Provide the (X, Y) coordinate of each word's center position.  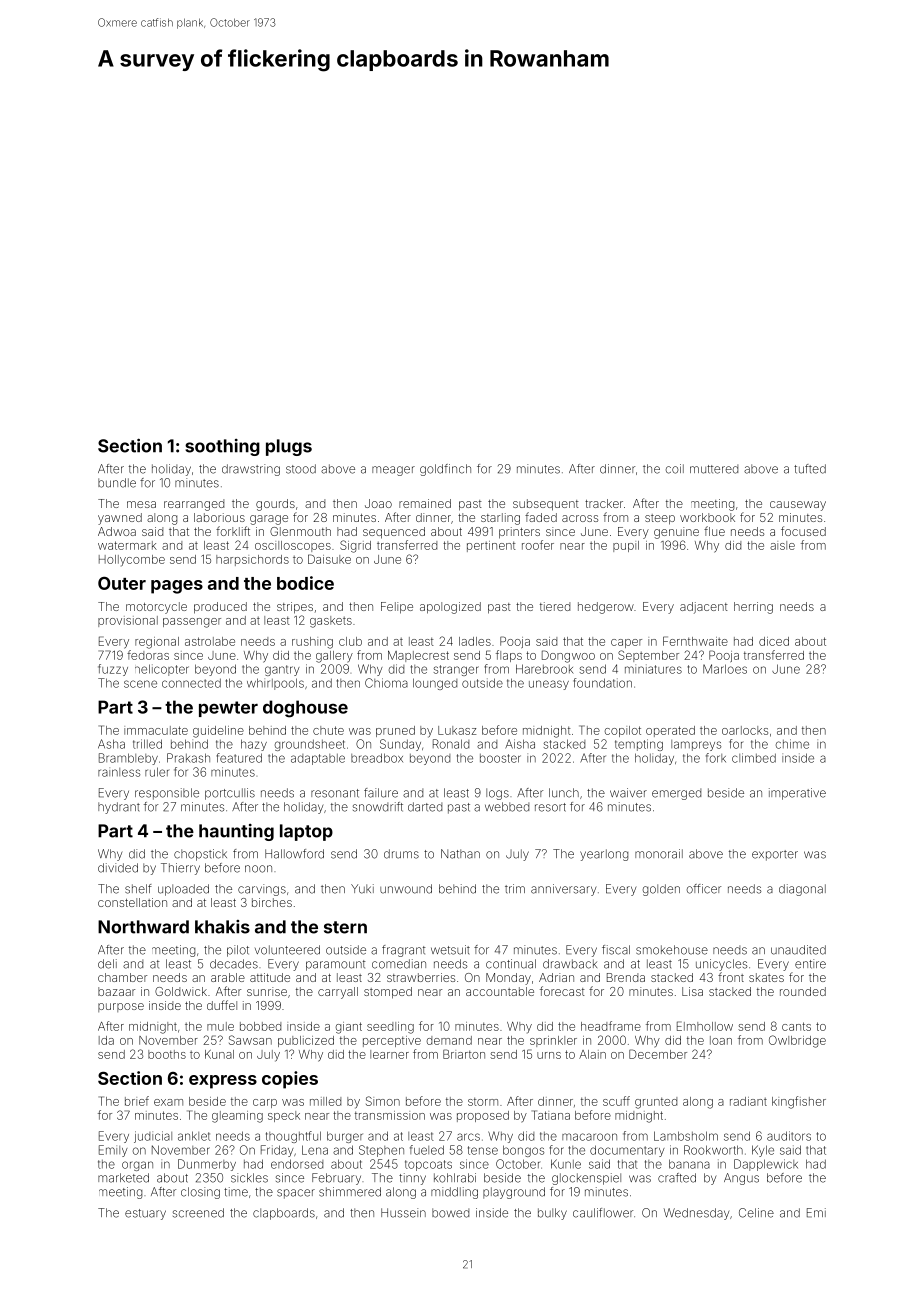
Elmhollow (705, 1026)
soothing (222, 447)
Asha (111, 744)
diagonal (802, 890)
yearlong (604, 855)
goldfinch (445, 470)
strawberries (421, 977)
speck (284, 1116)
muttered (714, 469)
